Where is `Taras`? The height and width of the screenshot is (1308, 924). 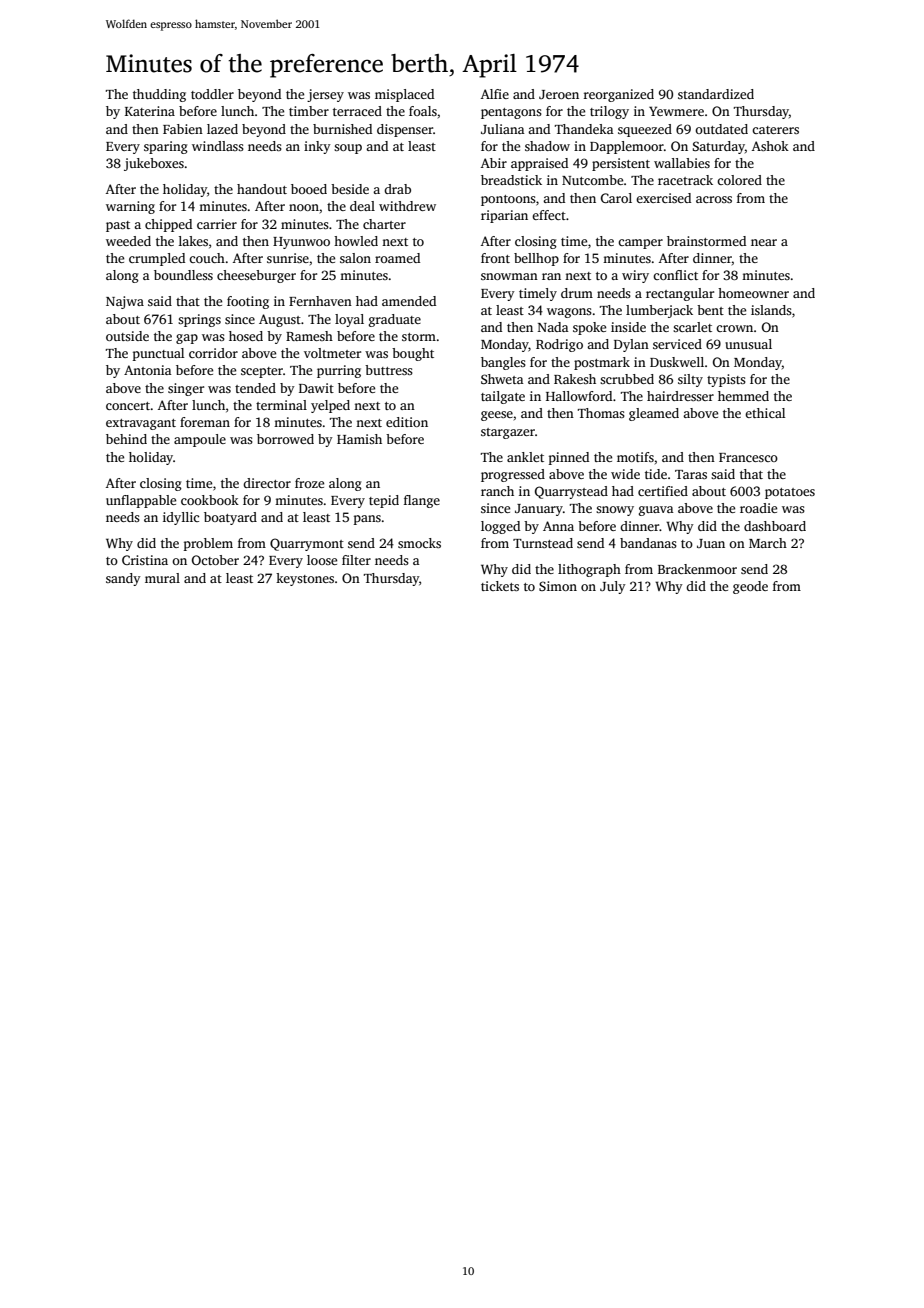
Taras is located at coordinates (691, 474).
